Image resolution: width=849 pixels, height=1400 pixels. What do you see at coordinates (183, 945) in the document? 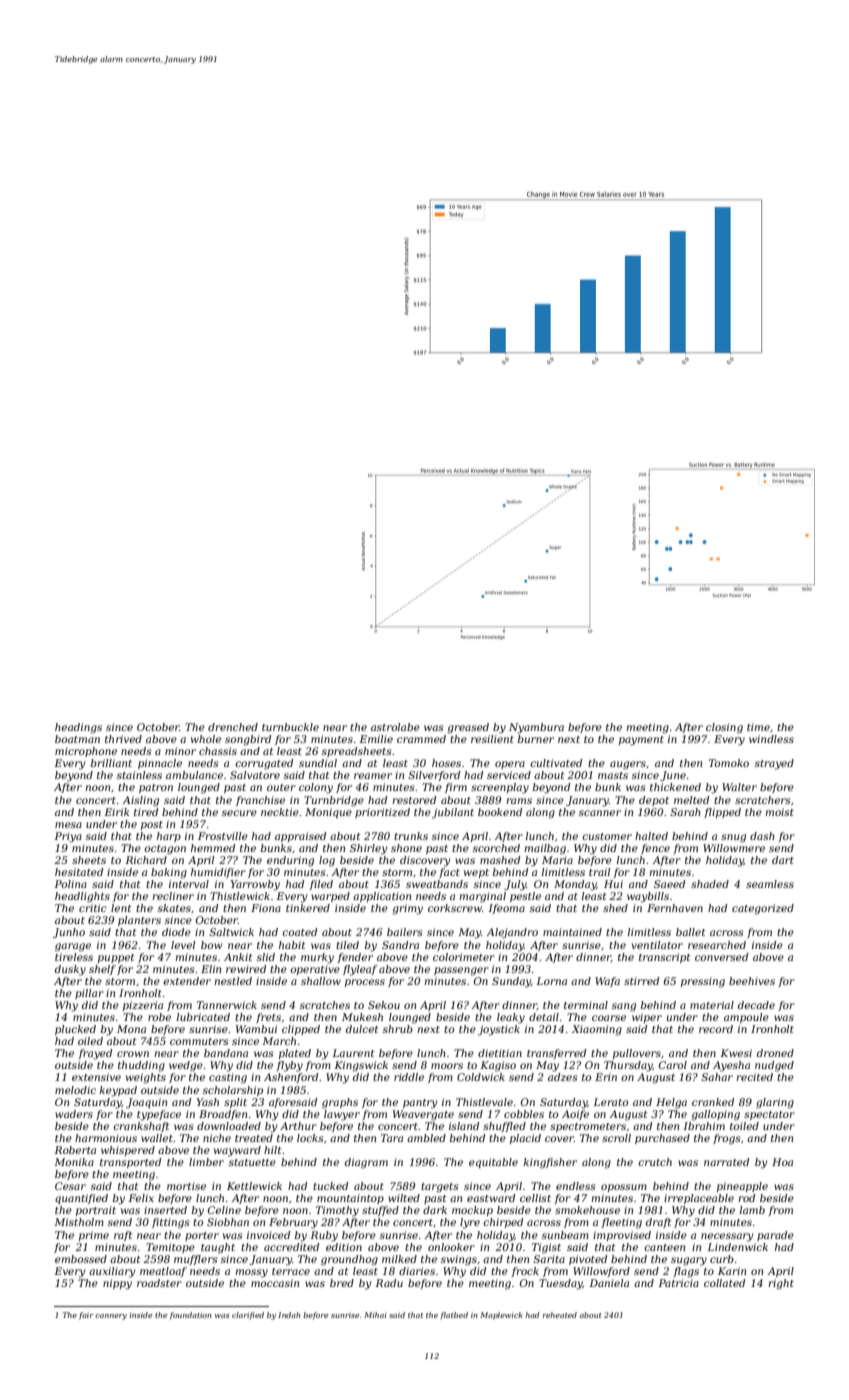
I see `level` at bounding box center [183, 945].
